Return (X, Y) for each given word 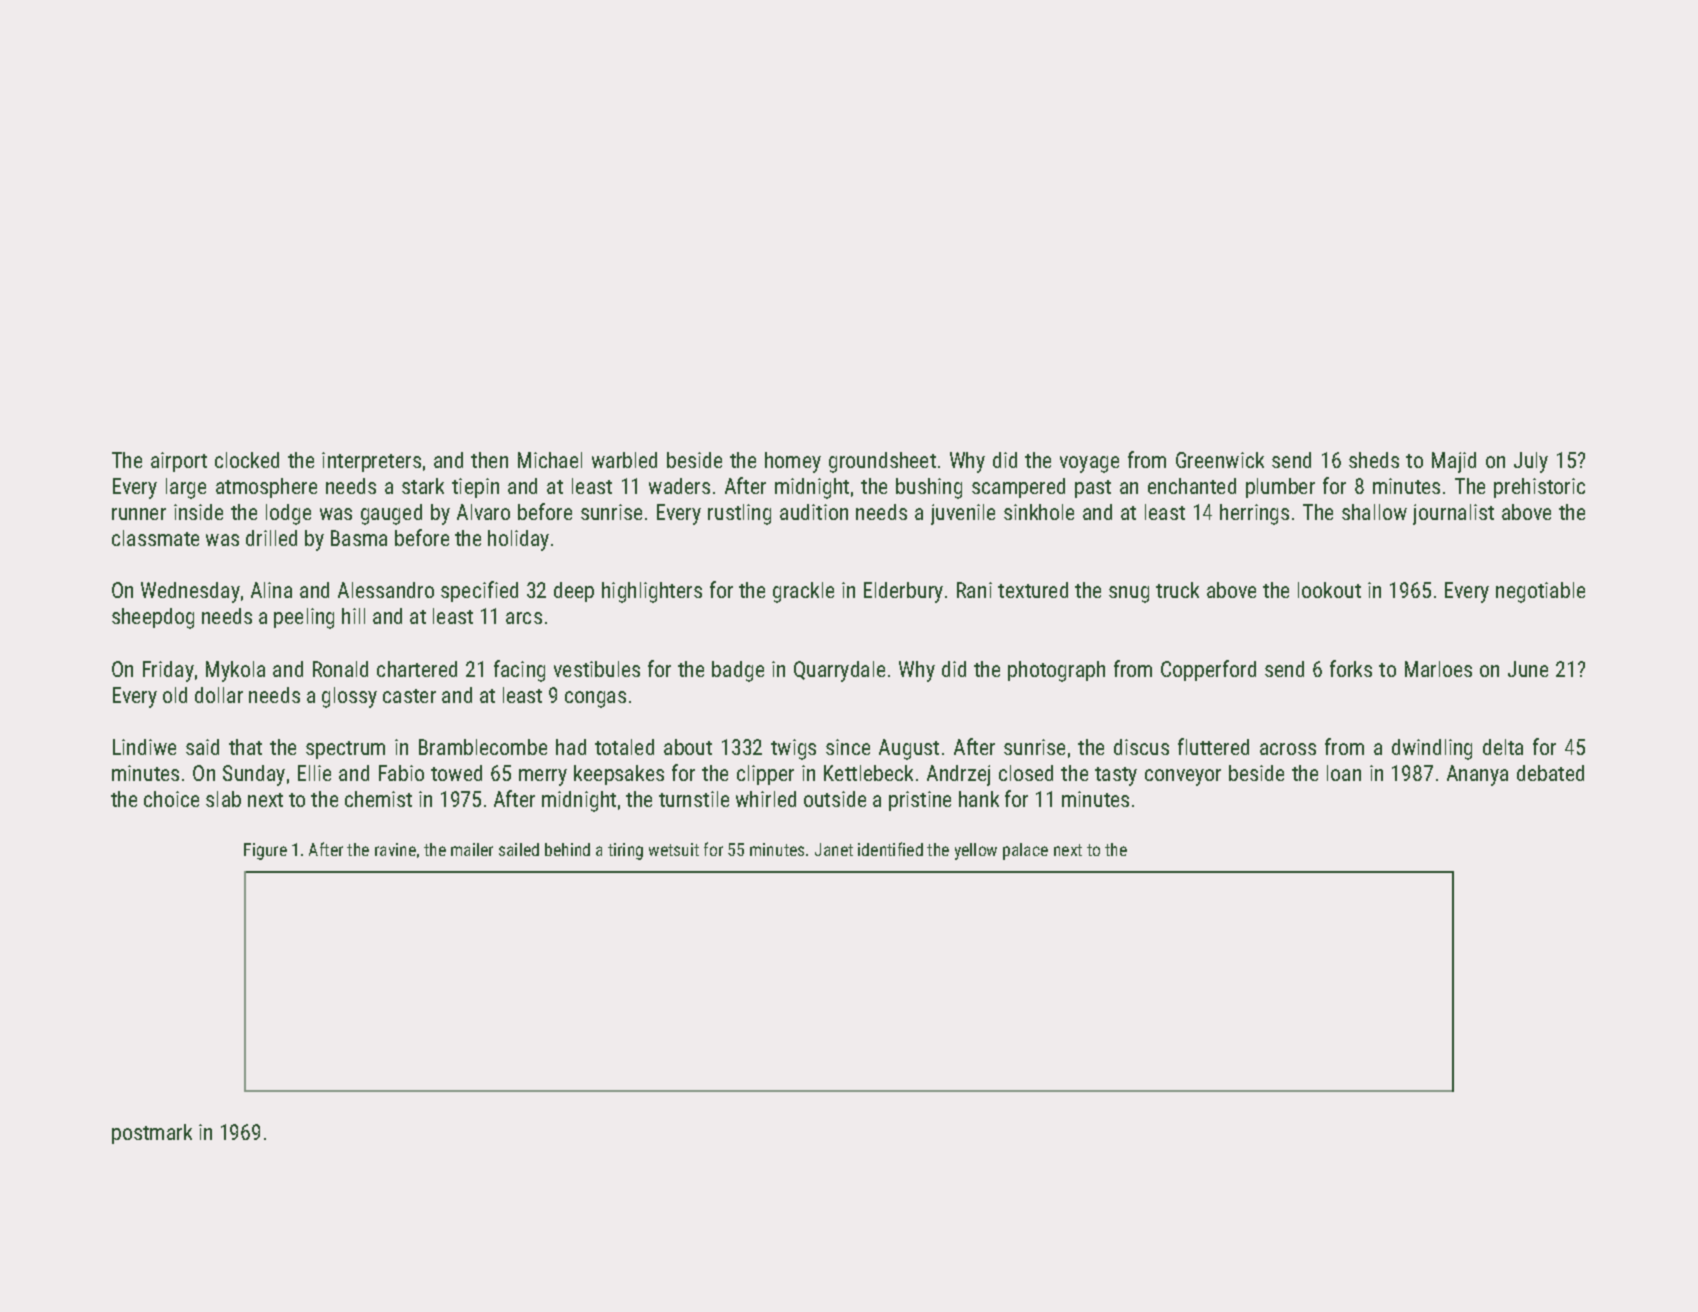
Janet (834, 849)
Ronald (340, 669)
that (245, 747)
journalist (1453, 514)
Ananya (1477, 775)
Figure (265, 851)
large (186, 488)
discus (1141, 747)
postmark (152, 1134)
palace (1025, 851)
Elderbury (903, 592)
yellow (976, 851)
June (1528, 669)
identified (890, 849)
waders (679, 486)
